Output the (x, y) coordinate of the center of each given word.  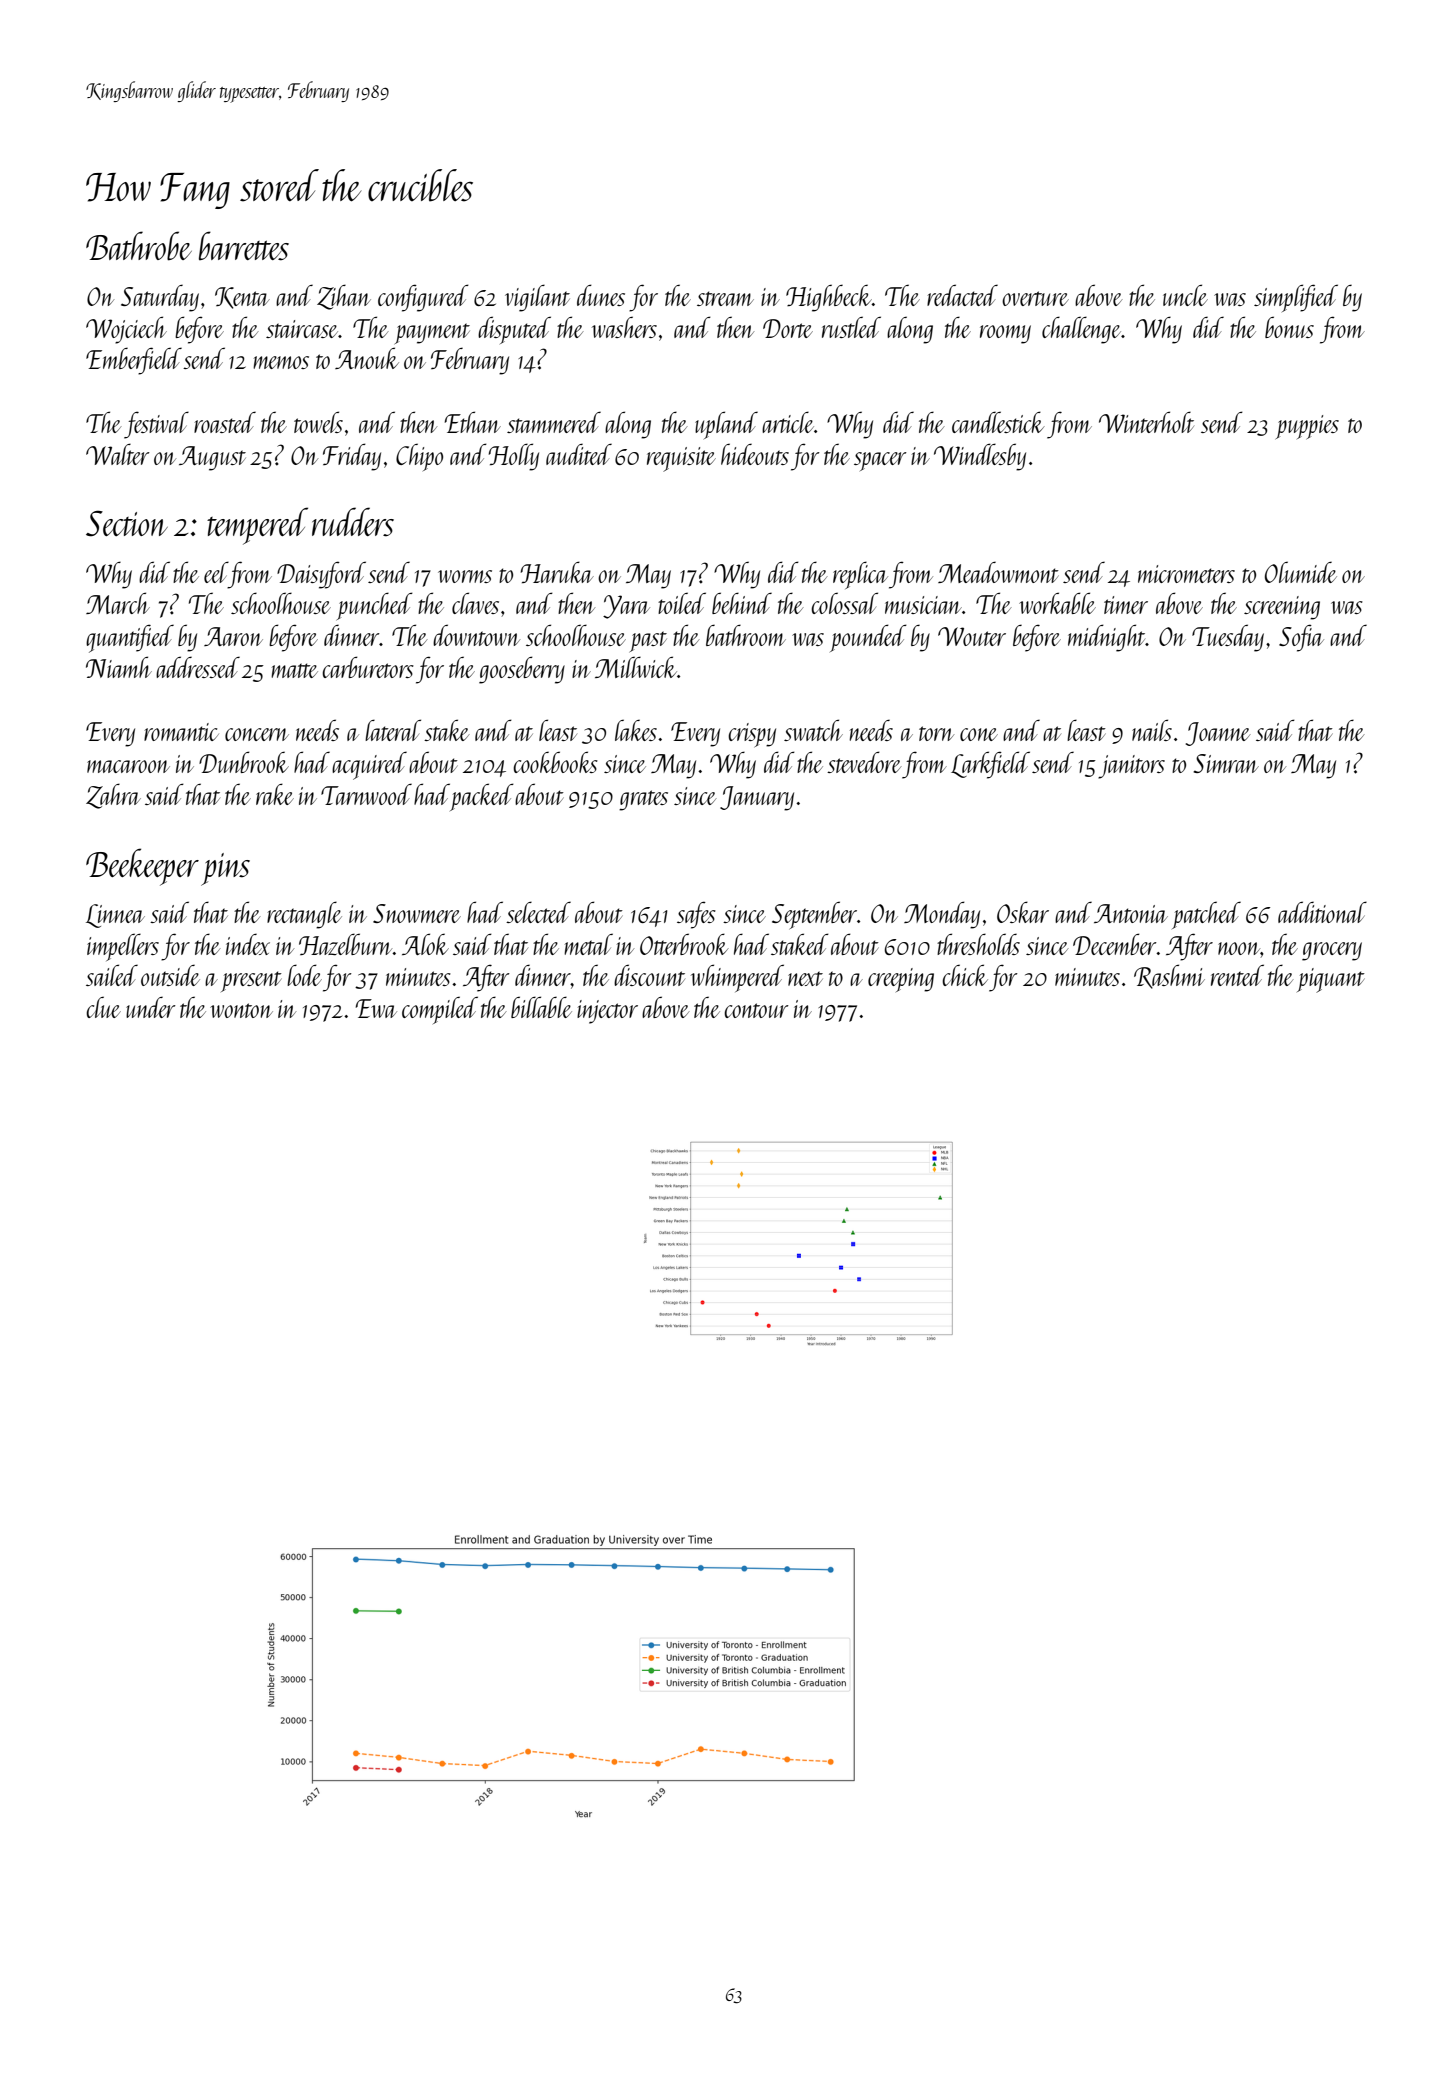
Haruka (557, 572)
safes (696, 915)
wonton (241, 1010)
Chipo (419, 457)
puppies (1307, 427)
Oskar (1023, 912)
